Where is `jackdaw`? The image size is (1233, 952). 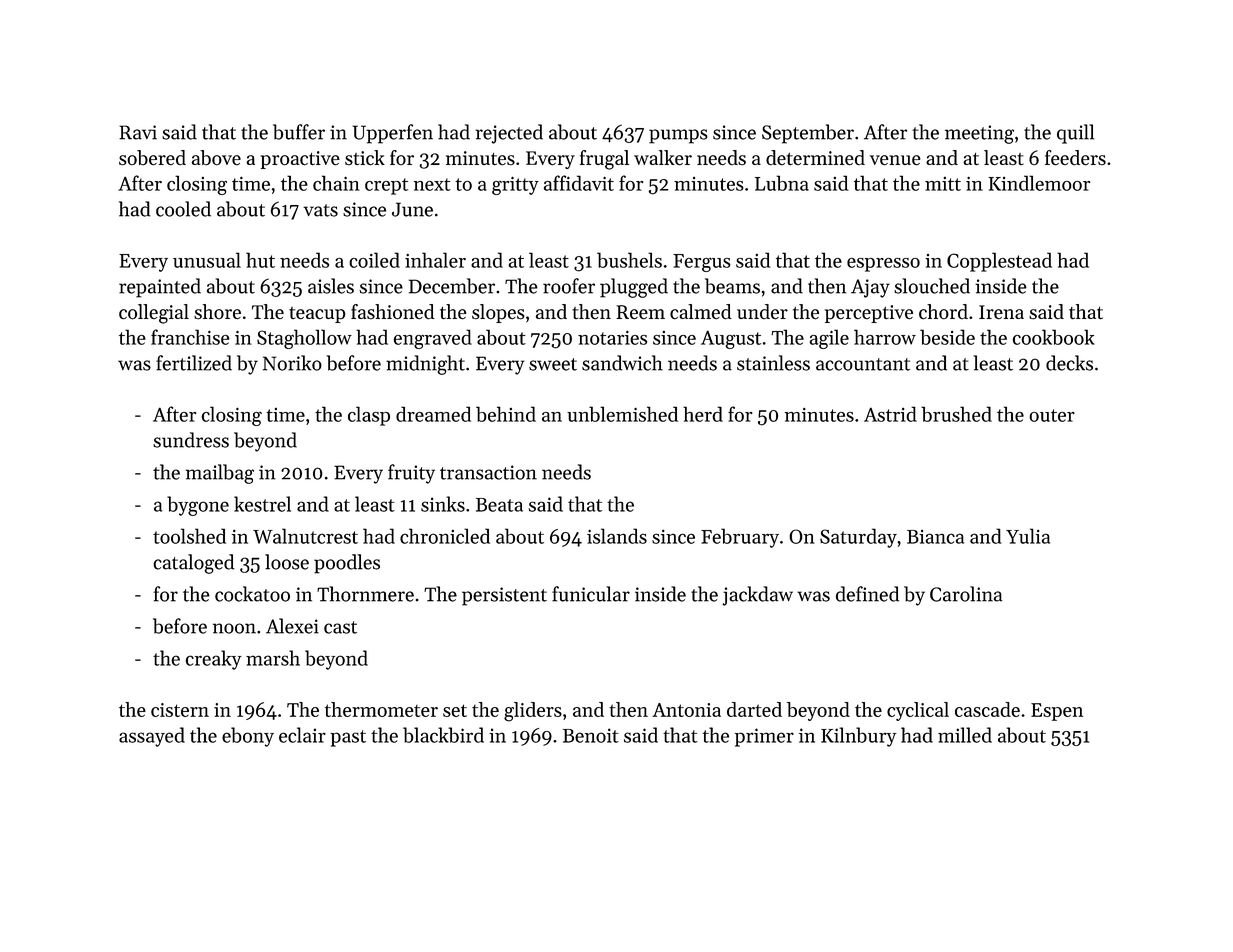
jackdaw is located at coordinates (757, 596).
